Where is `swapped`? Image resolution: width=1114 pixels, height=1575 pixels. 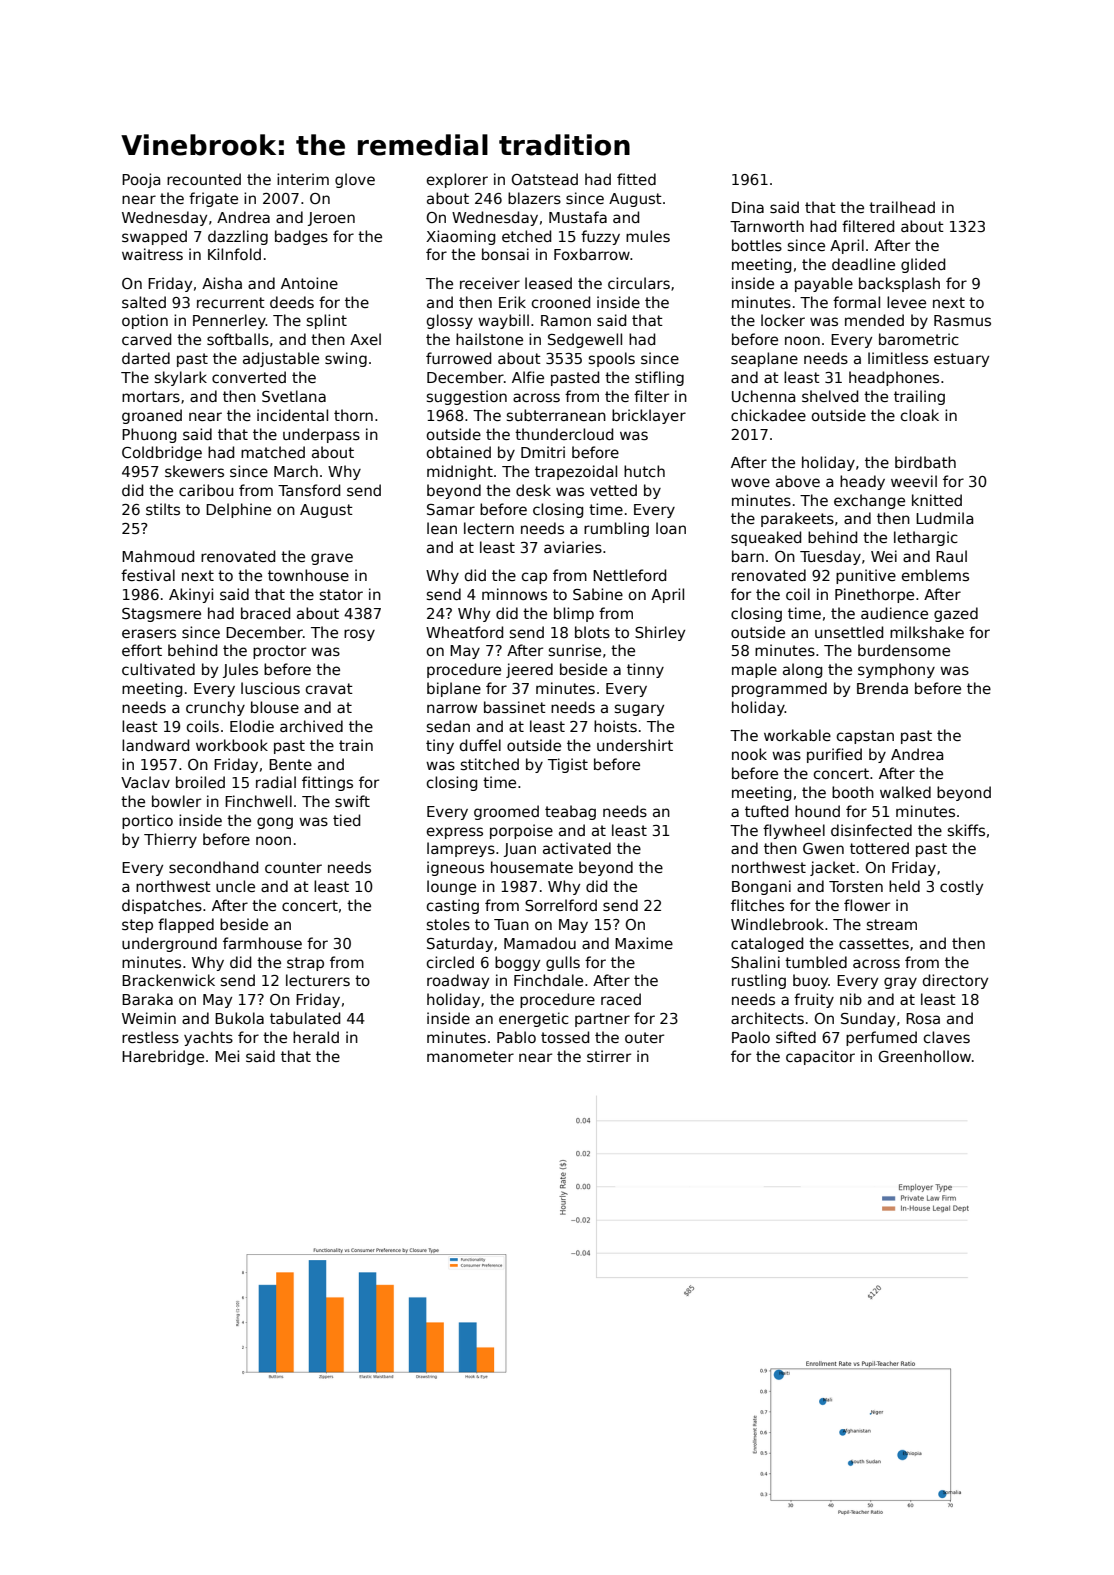
swapped is located at coordinates (154, 237).
